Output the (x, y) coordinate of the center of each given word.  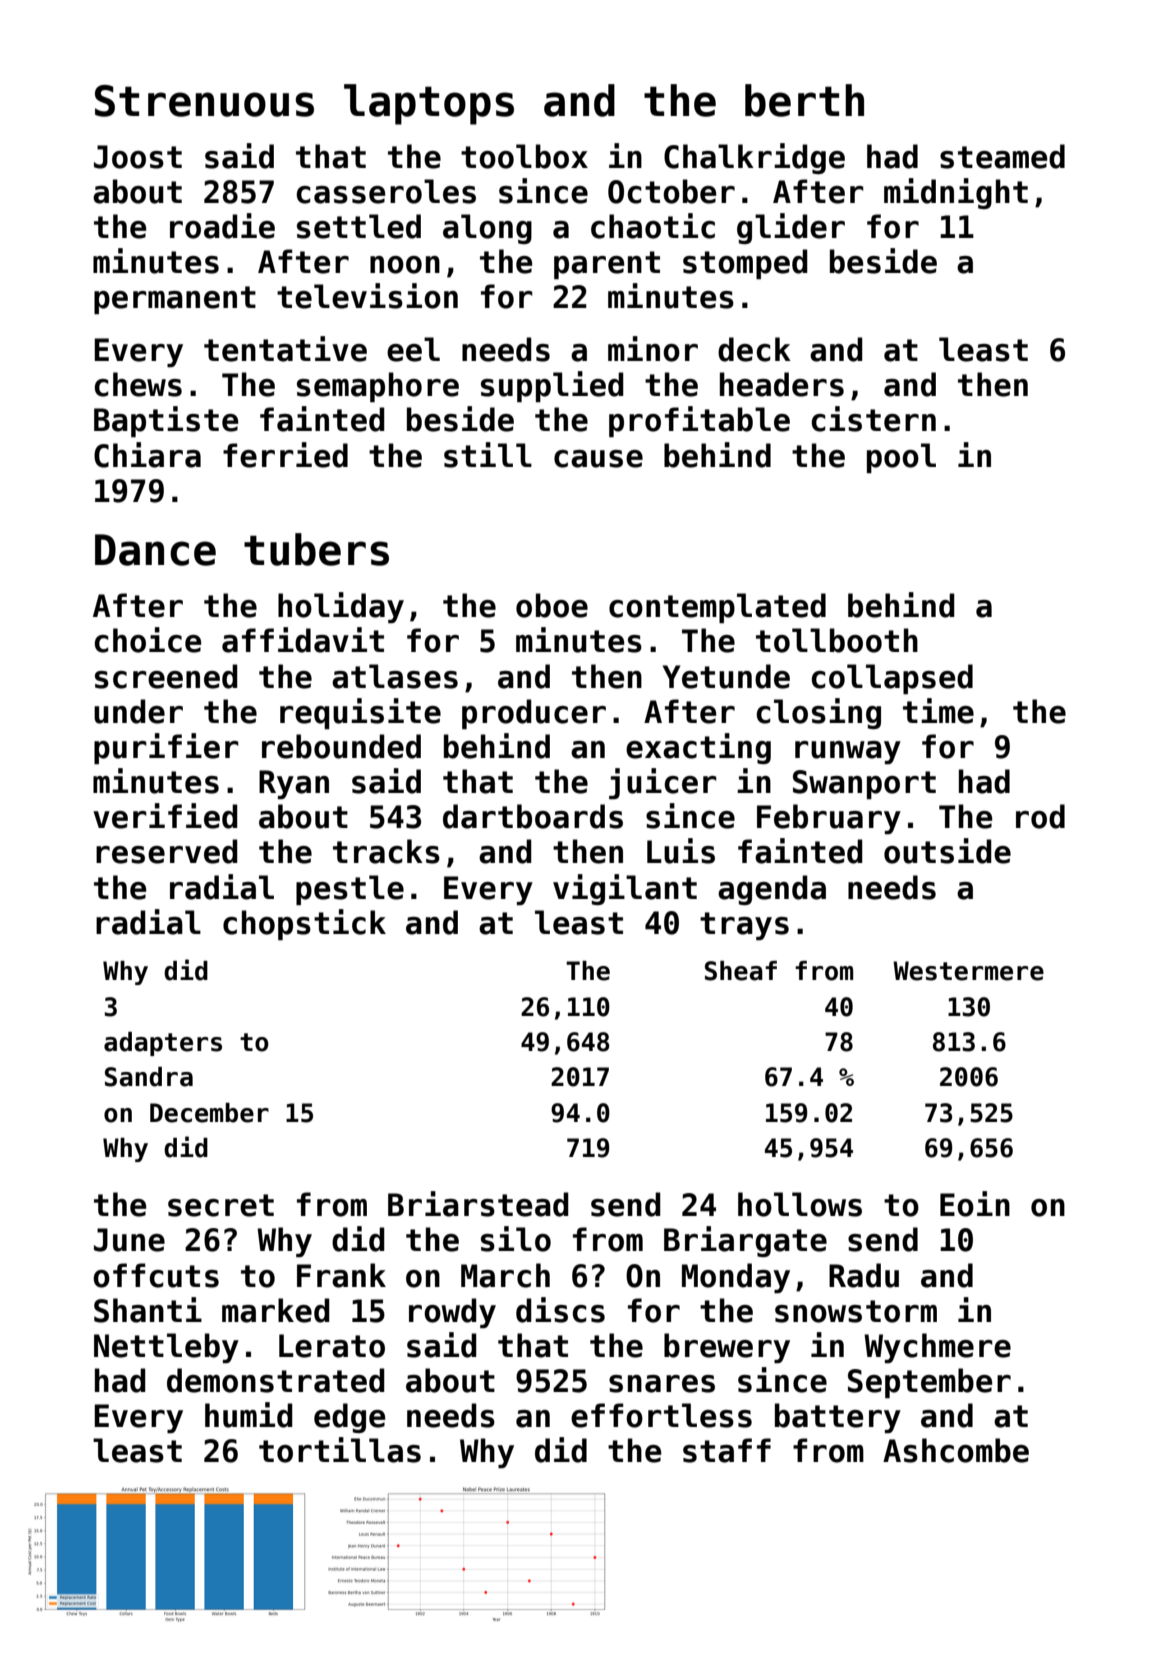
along (487, 229)
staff (727, 1450)
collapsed (892, 679)
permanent (175, 300)
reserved (167, 851)
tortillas (340, 1450)
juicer (663, 783)
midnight (956, 193)
